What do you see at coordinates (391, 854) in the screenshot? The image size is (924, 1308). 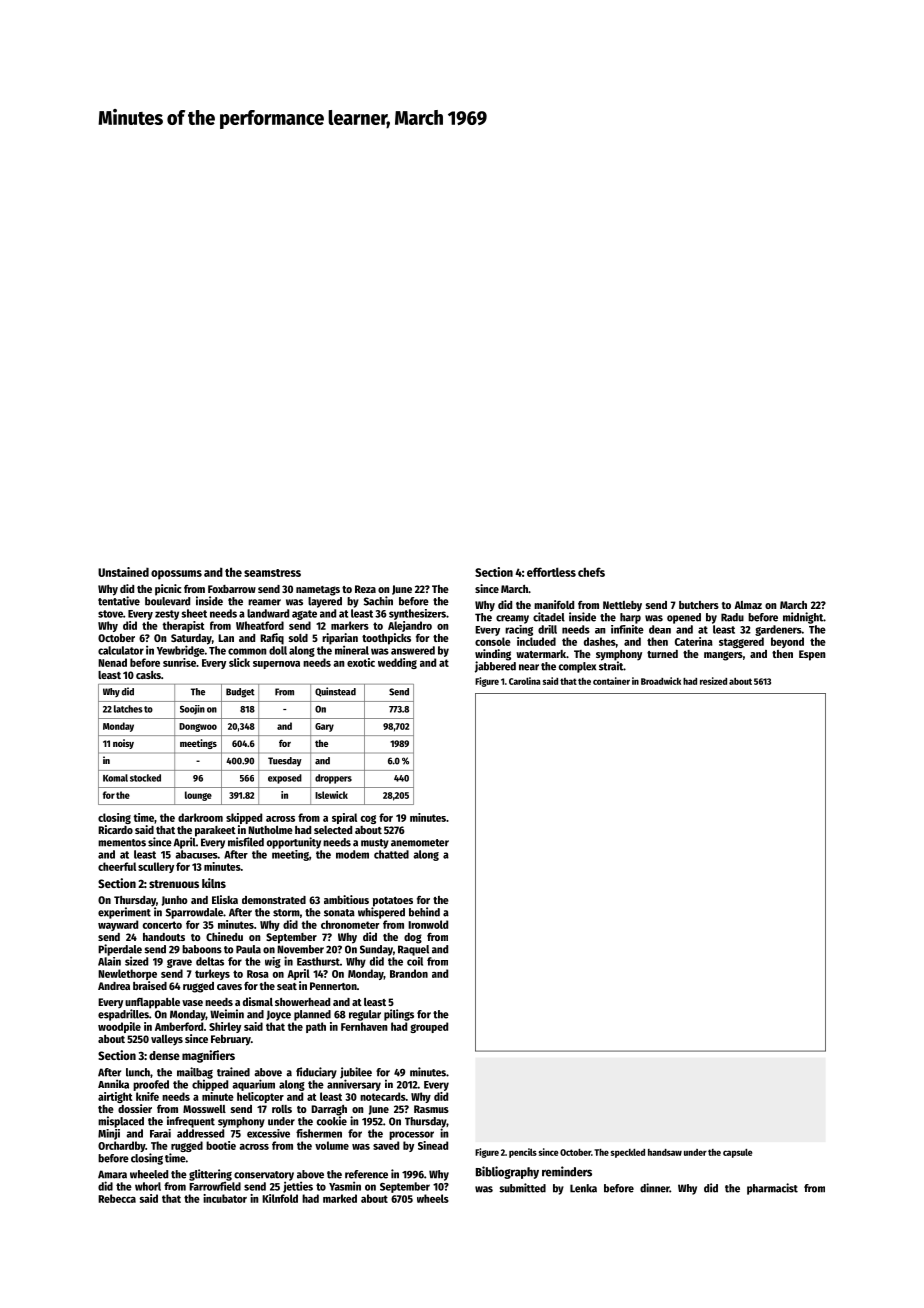 I see `chatted` at bounding box center [391, 854].
